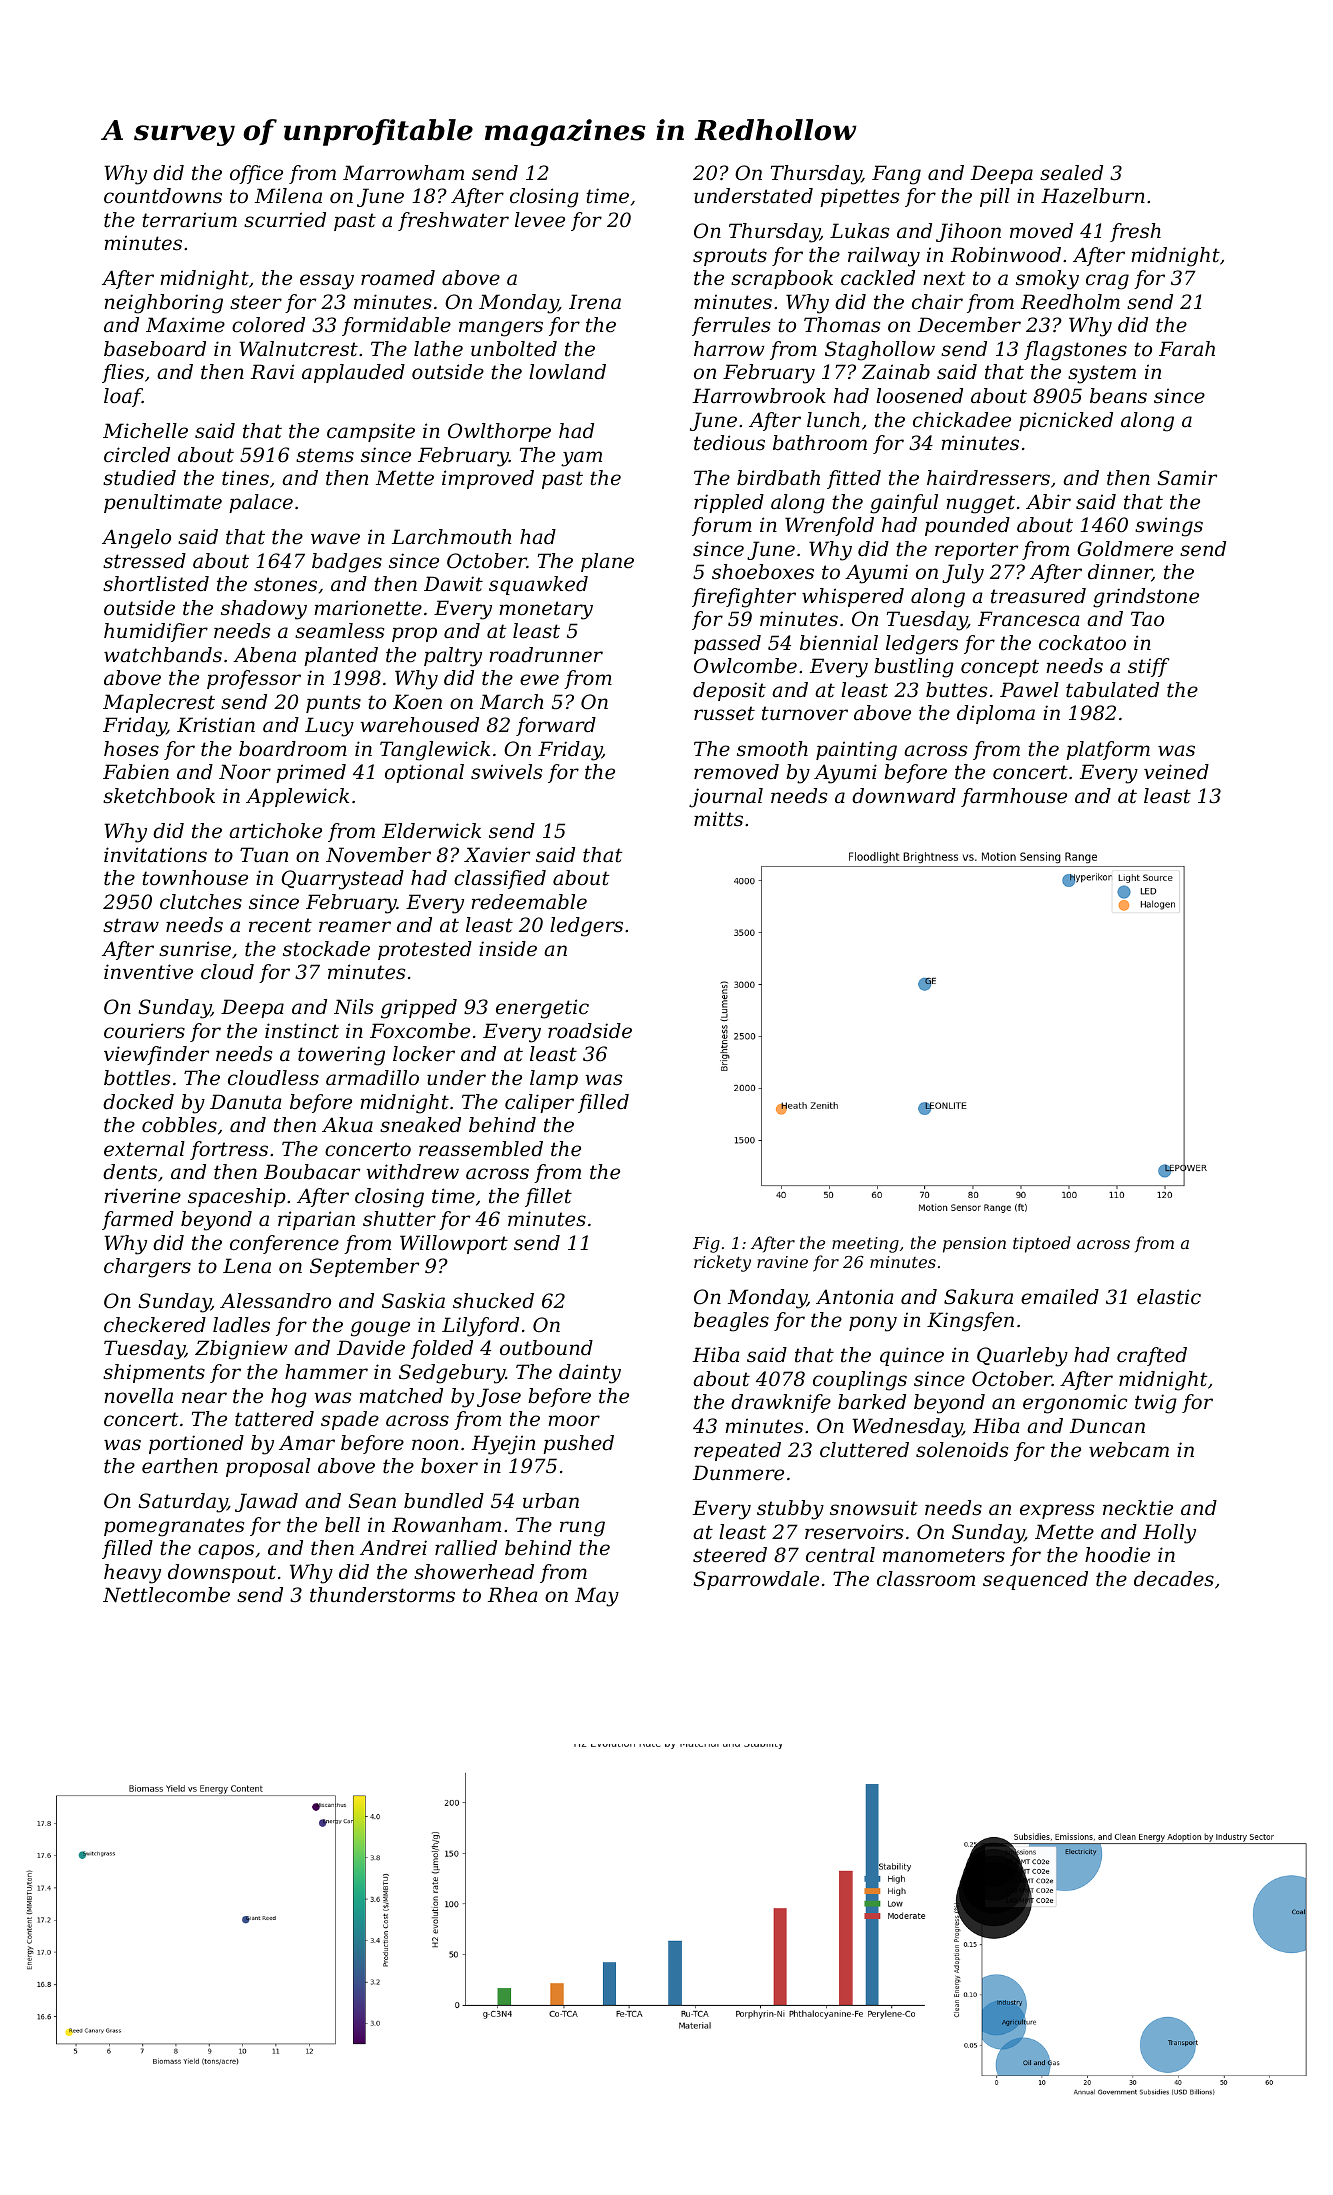 Image resolution: width=1333 pixels, height=2195 pixels. What do you see at coordinates (1042, 1244) in the document?
I see `tiptoed` at bounding box center [1042, 1244].
